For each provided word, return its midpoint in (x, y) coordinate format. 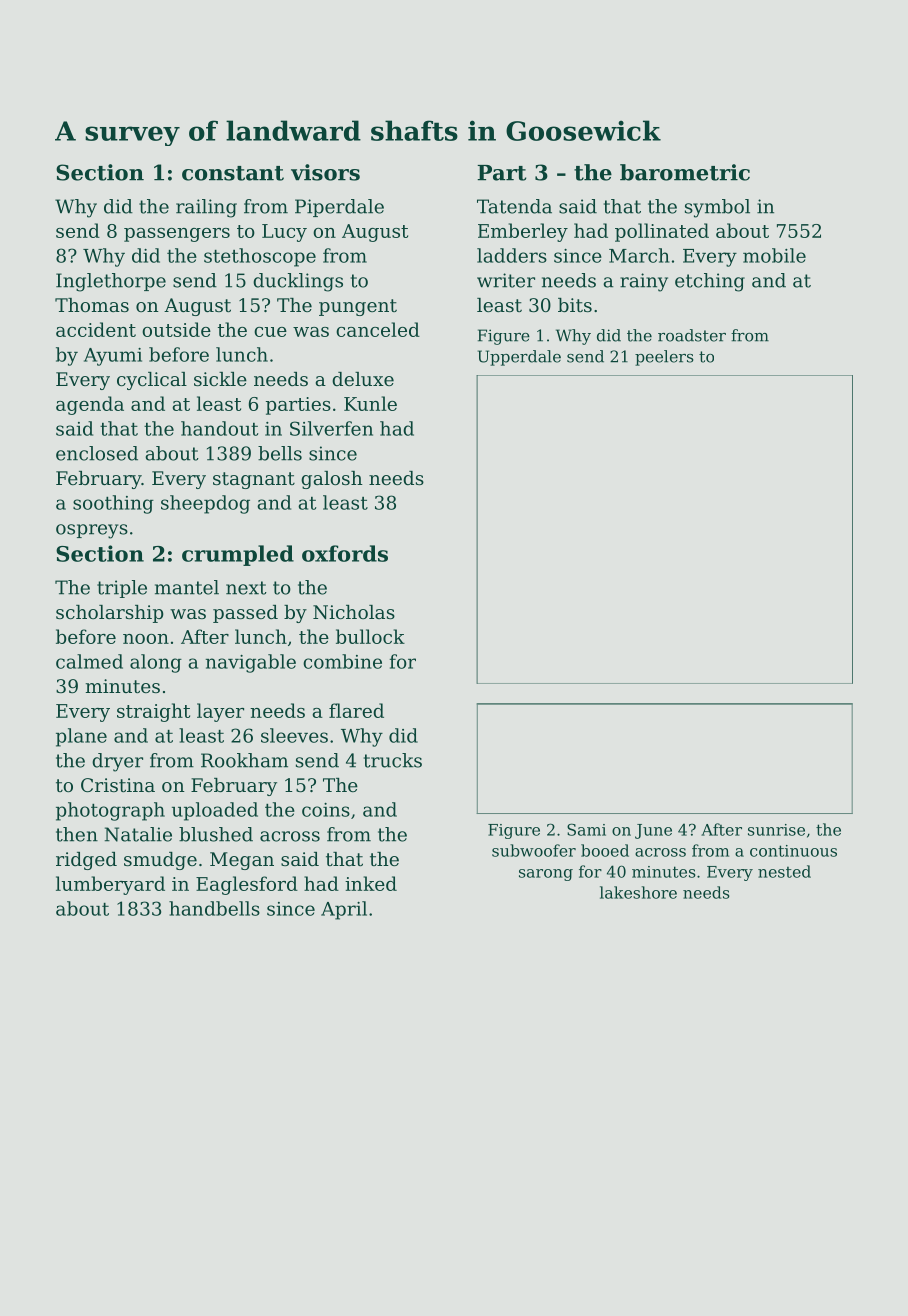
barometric (685, 172)
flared (356, 710)
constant (233, 173)
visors (325, 172)
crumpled (238, 555)
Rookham (244, 760)
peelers (664, 358)
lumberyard (110, 885)
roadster (692, 335)
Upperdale (519, 358)
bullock (370, 636)
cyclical (152, 381)
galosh (332, 480)
